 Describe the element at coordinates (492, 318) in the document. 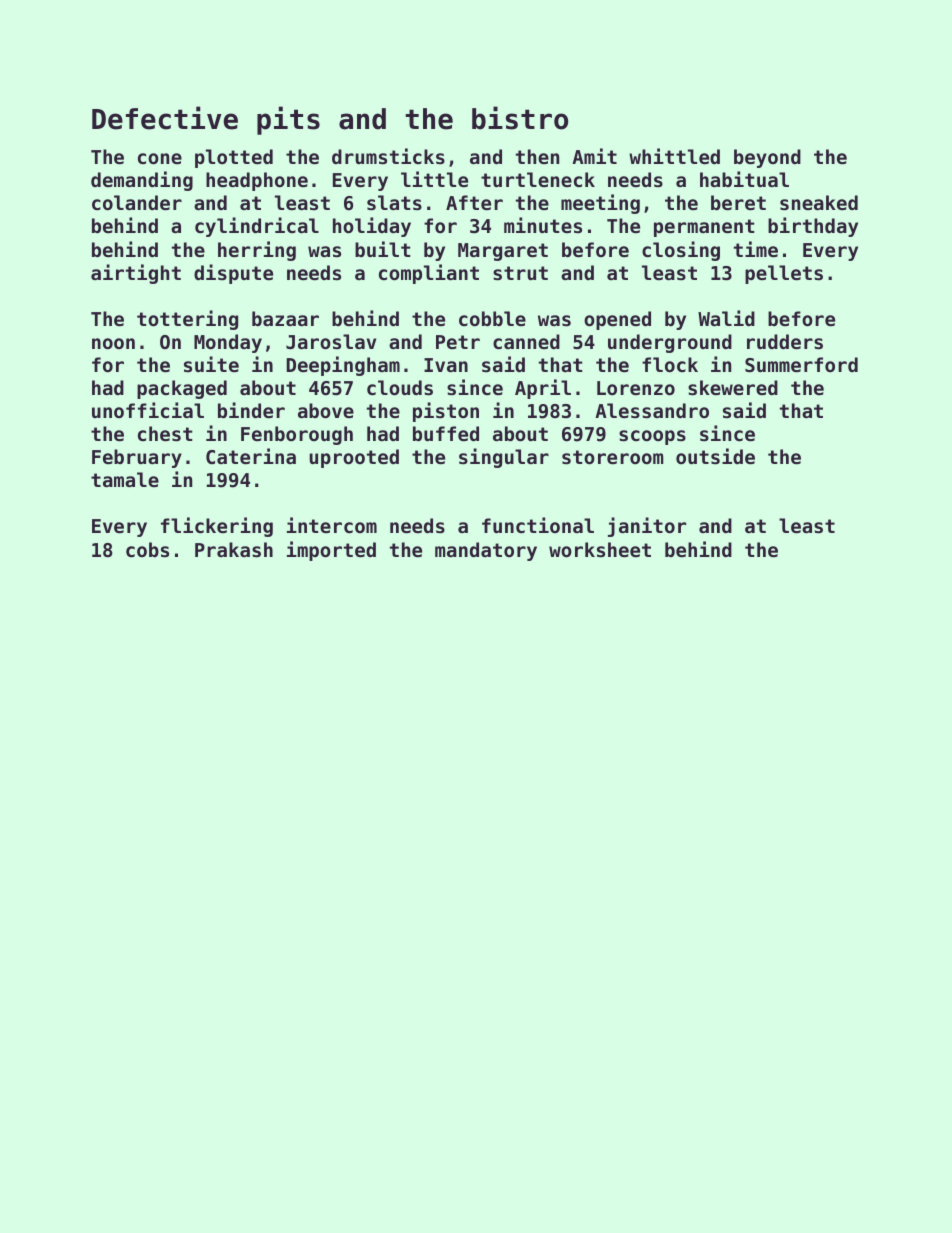

I see `cobble` at that location.
